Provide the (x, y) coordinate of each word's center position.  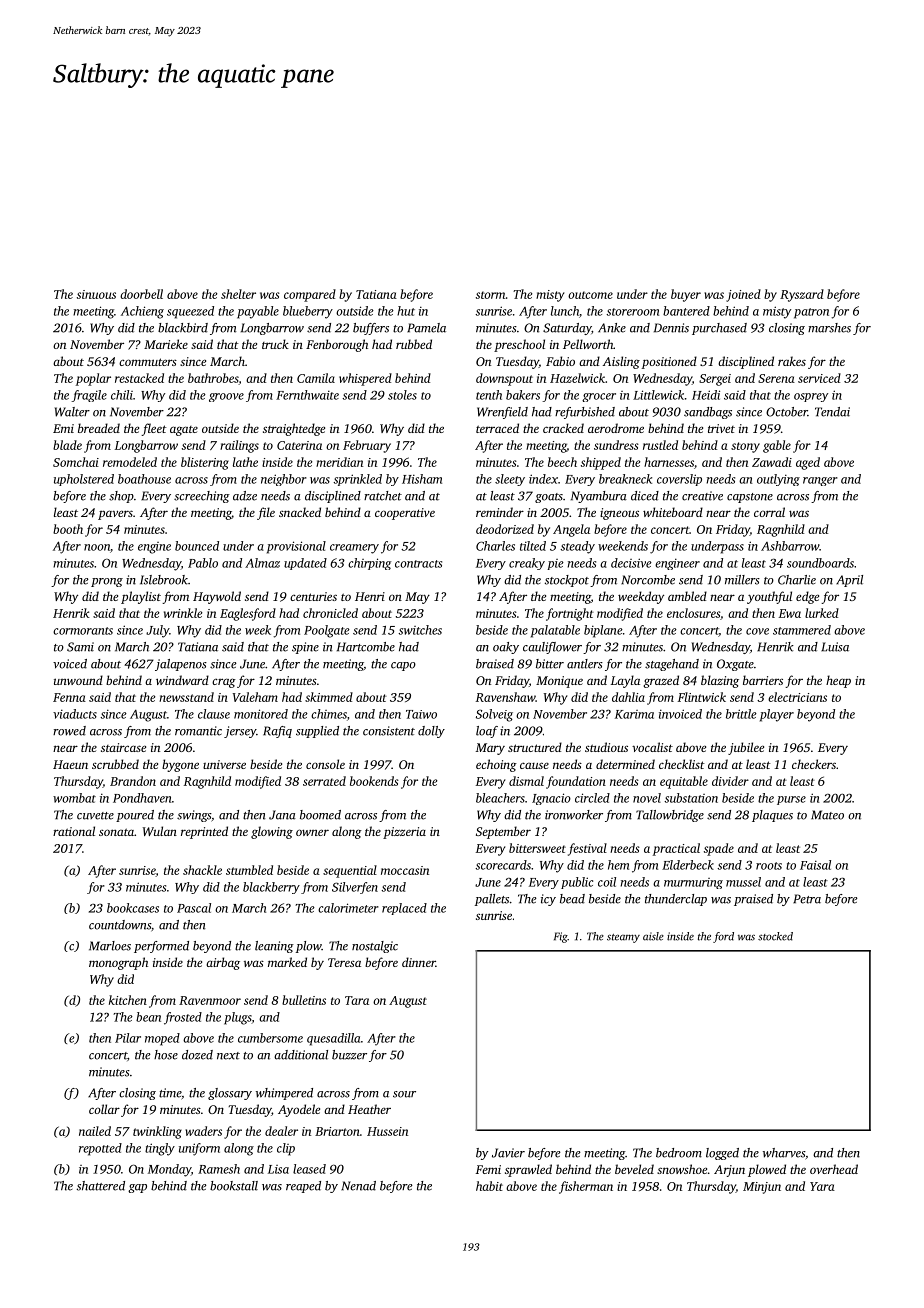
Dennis (671, 328)
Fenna (69, 697)
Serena (776, 378)
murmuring (693, 883)
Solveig (494, 715)
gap (137, 1188)
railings (239, 446)
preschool (519, 345)
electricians (797, 697)
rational (74, 831)
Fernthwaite (307, 395)
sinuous (96, 294)
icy (548, 900)
